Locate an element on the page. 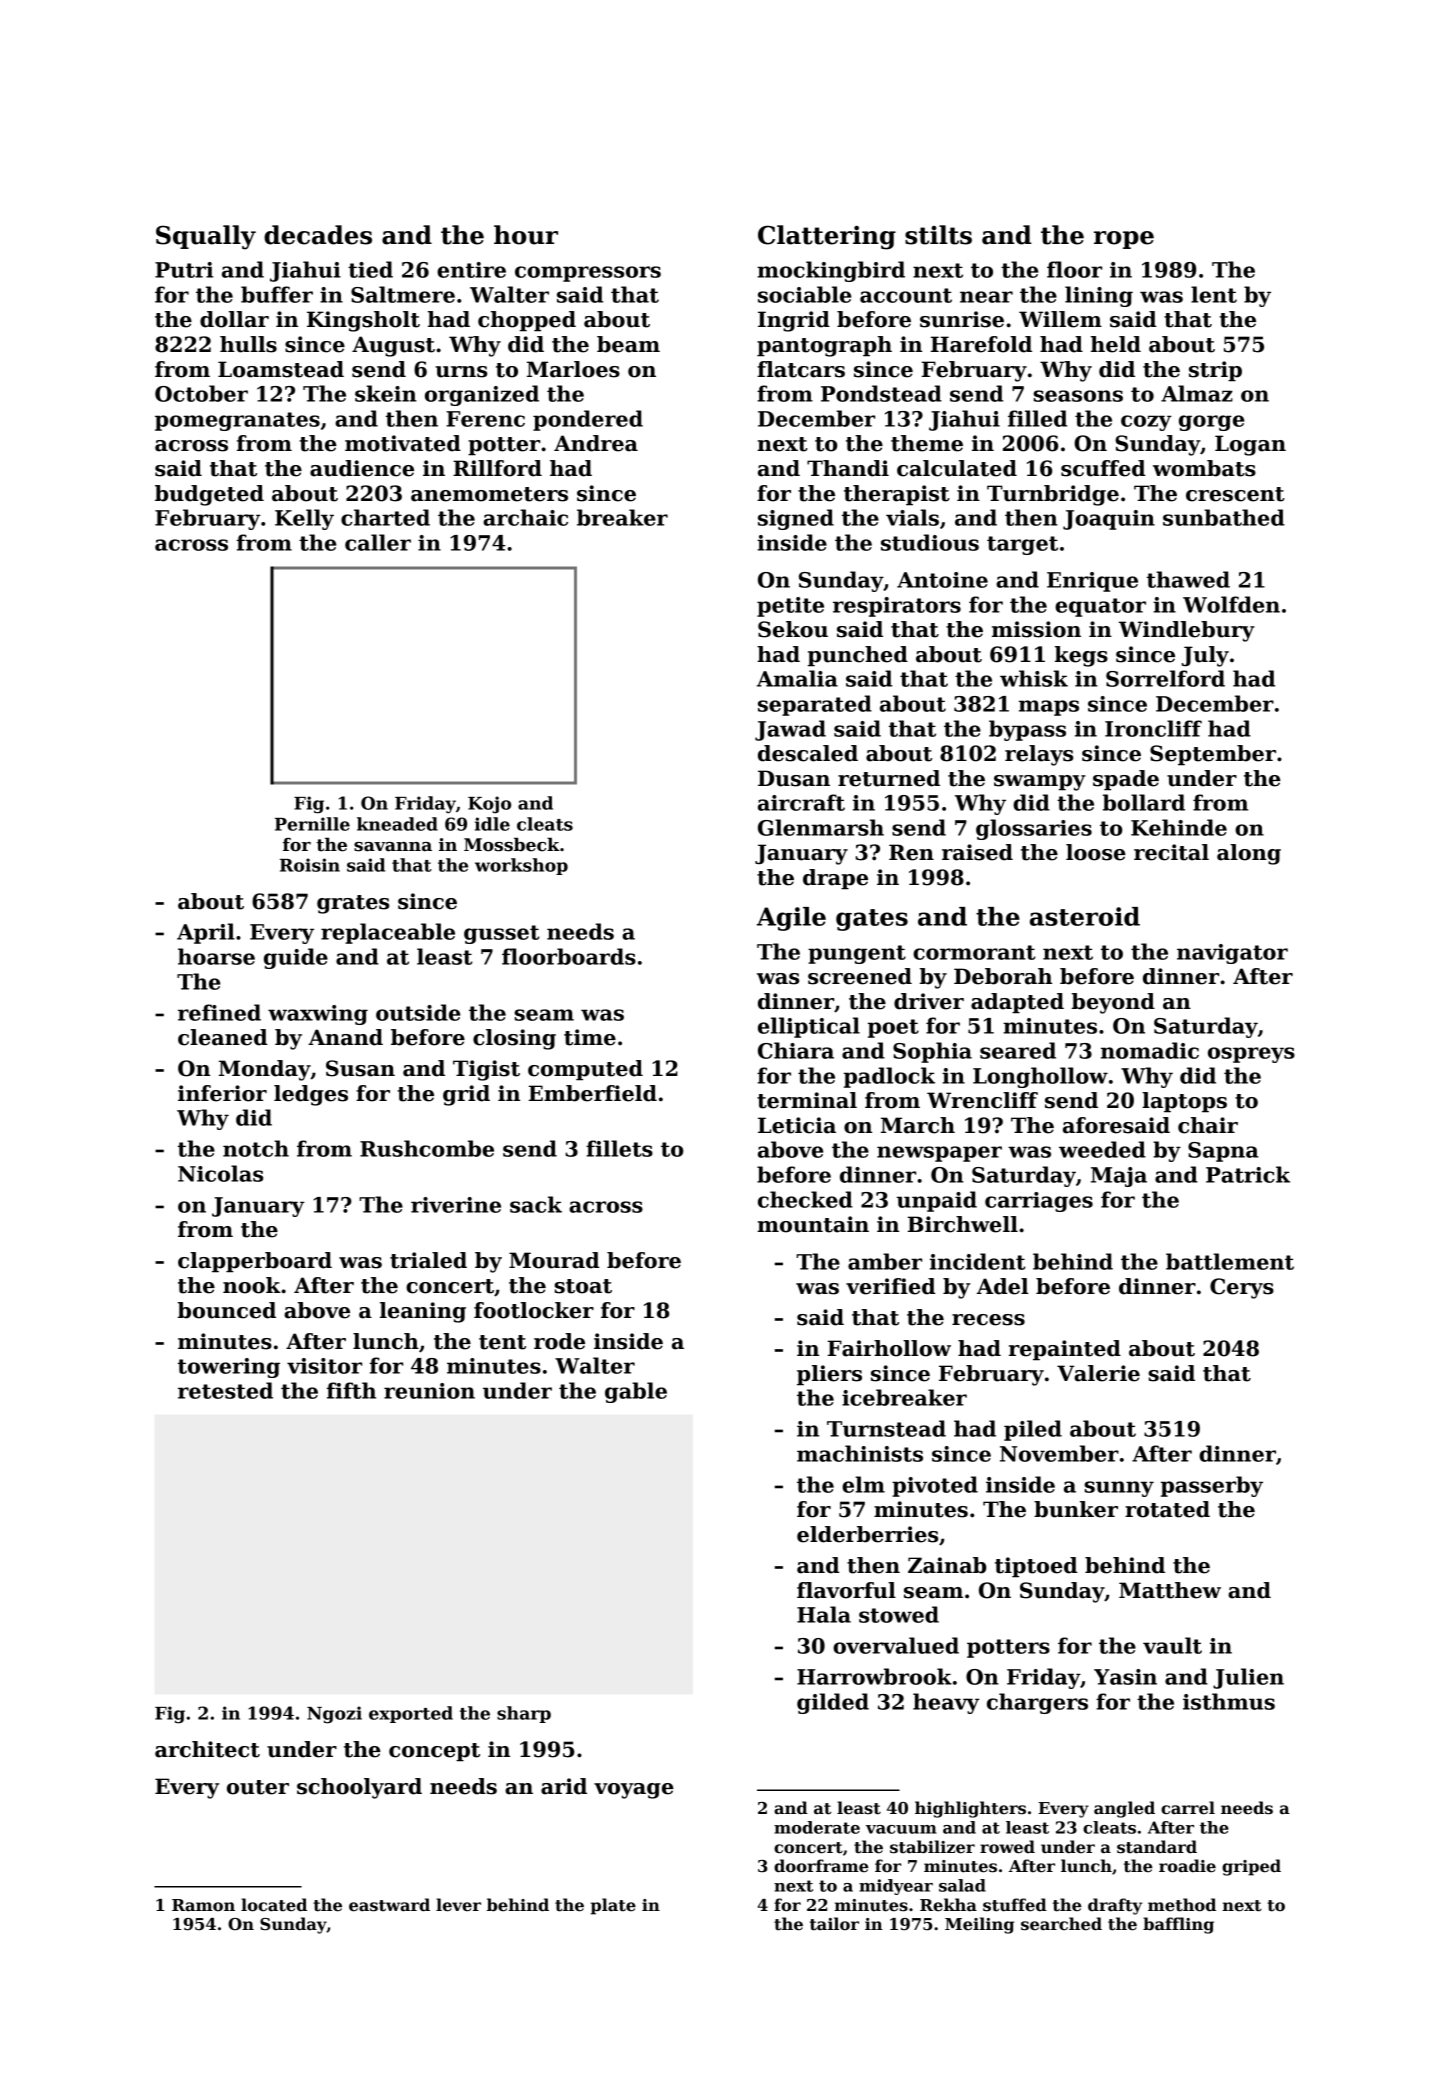  Squally is located at coordinates (206, 237).
